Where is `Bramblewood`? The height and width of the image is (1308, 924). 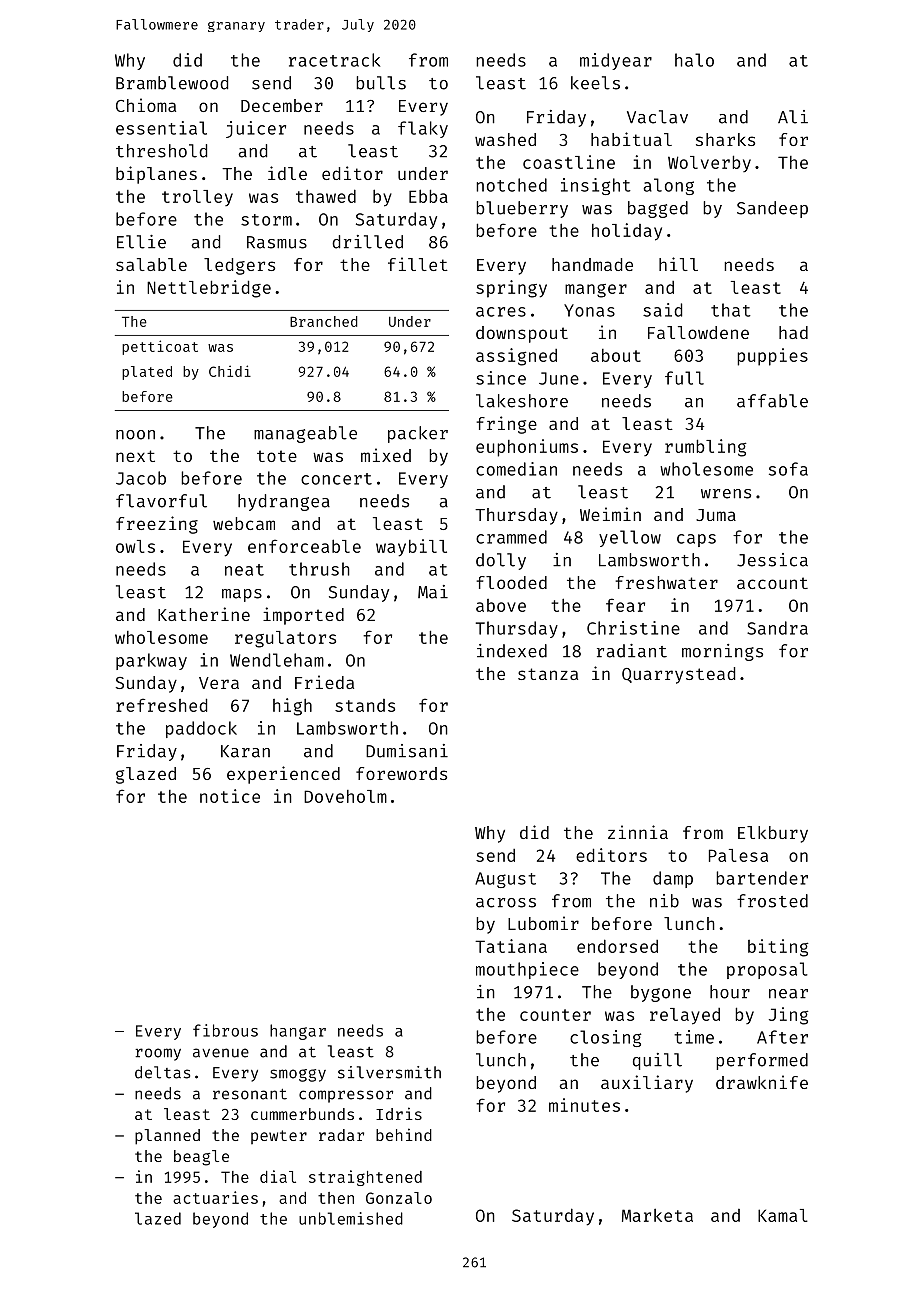 Bramblewood is located at coordinates (172, 83).
